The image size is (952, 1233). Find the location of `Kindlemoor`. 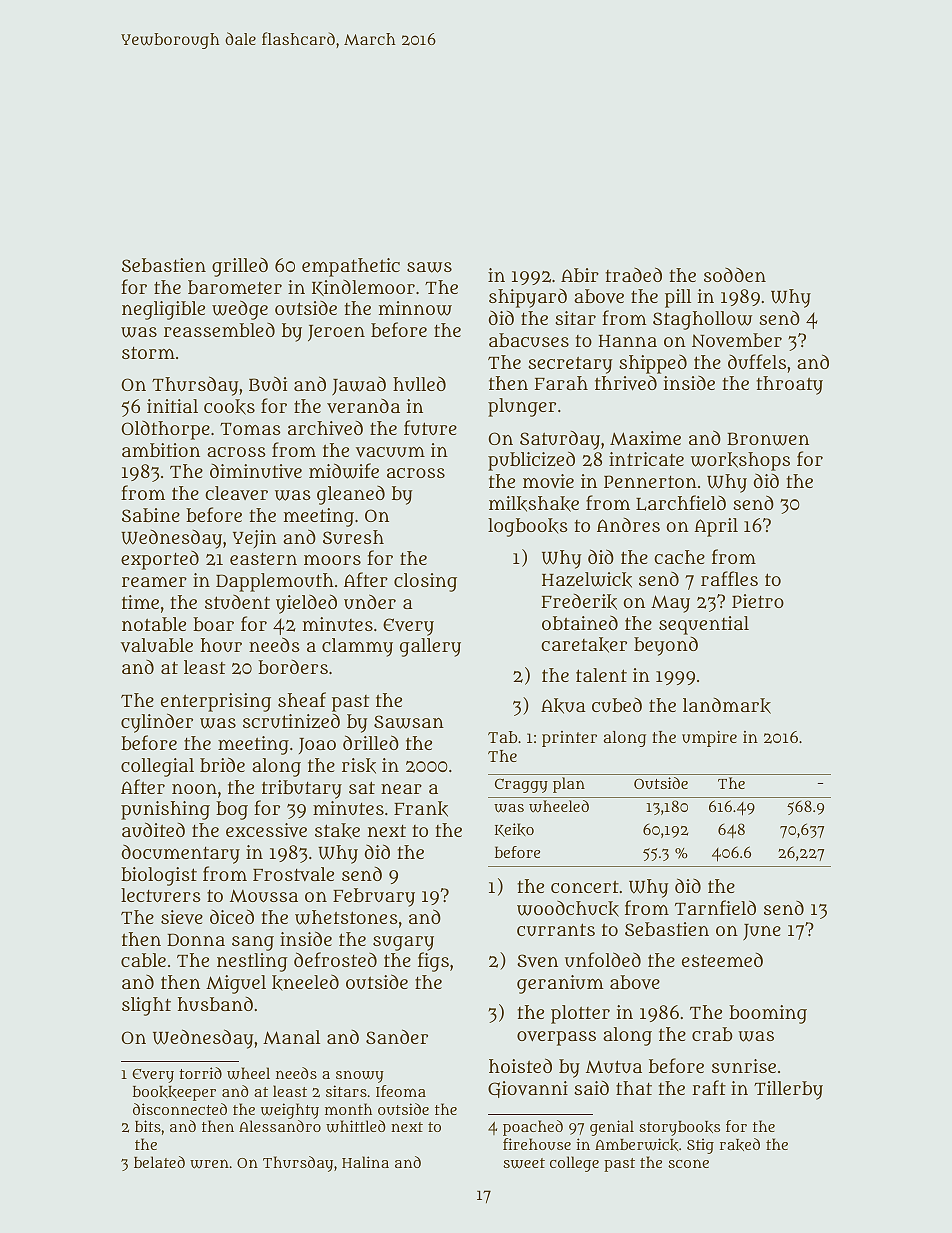

Kindlemoor is located at coordinates (363, 288).
